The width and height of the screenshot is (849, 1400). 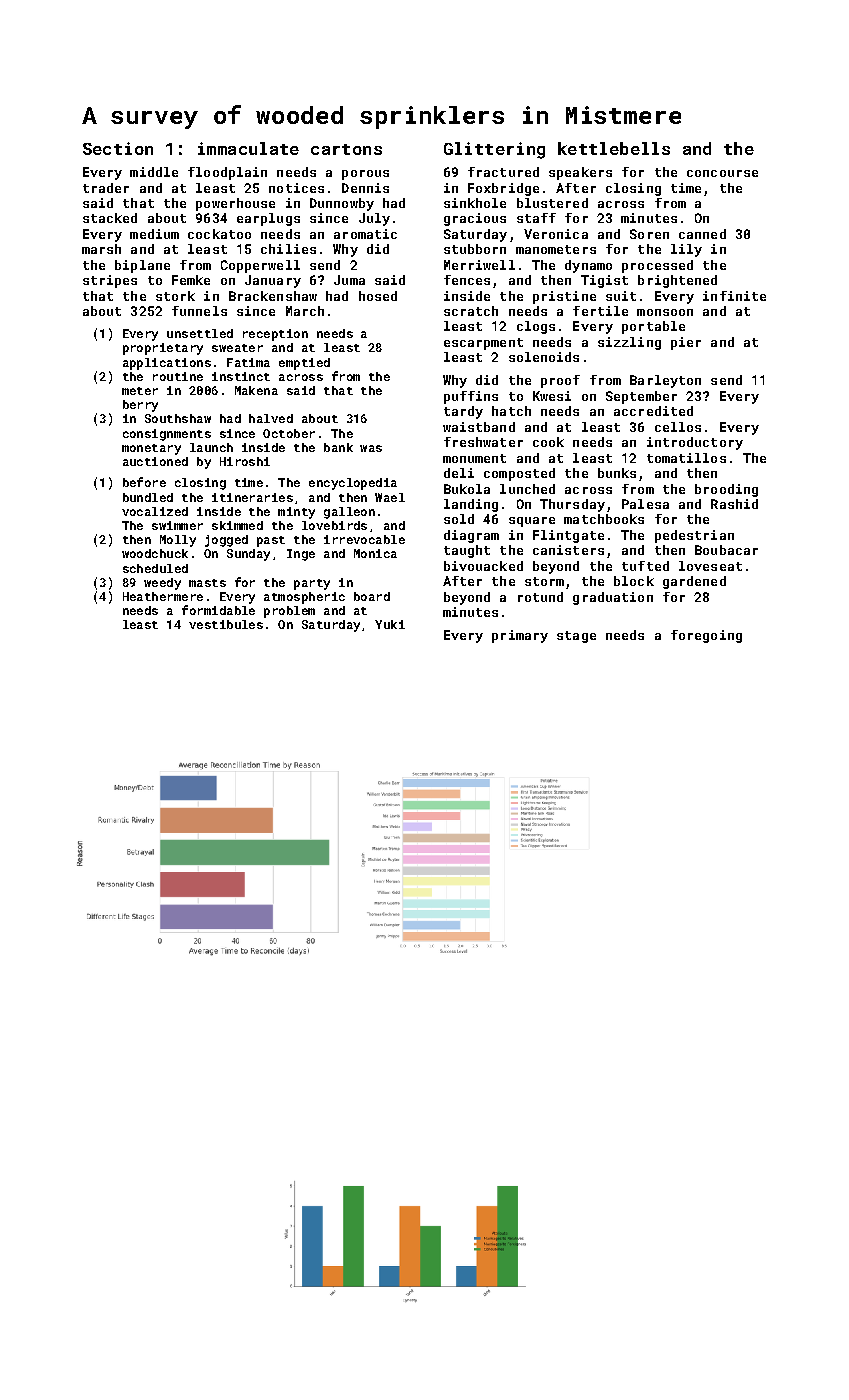 I want to click on Femke, so click(x=191, y=280).
